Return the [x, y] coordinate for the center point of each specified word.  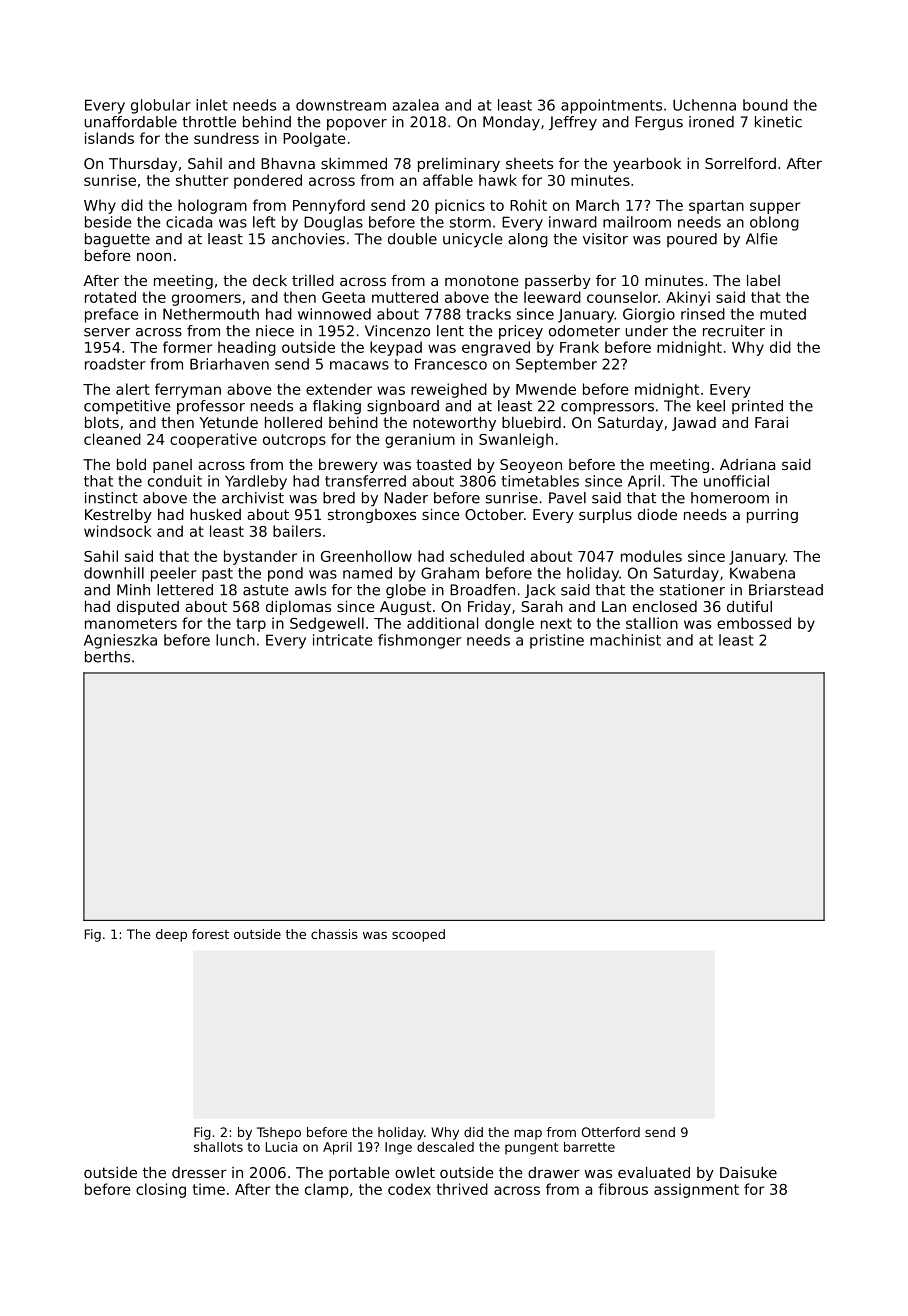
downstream [341, 105]
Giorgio [649, 315]
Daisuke [748, 1172]
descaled [445, 1147]
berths [107, 657]
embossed [754, 623]
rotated [110, 297]
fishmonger [419, 641]
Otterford [611, 1132]
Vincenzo [397, 331]
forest [210, 934]
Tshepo [279, 1133]
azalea [415, 105]
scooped [418, 935]
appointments [611, 106]
